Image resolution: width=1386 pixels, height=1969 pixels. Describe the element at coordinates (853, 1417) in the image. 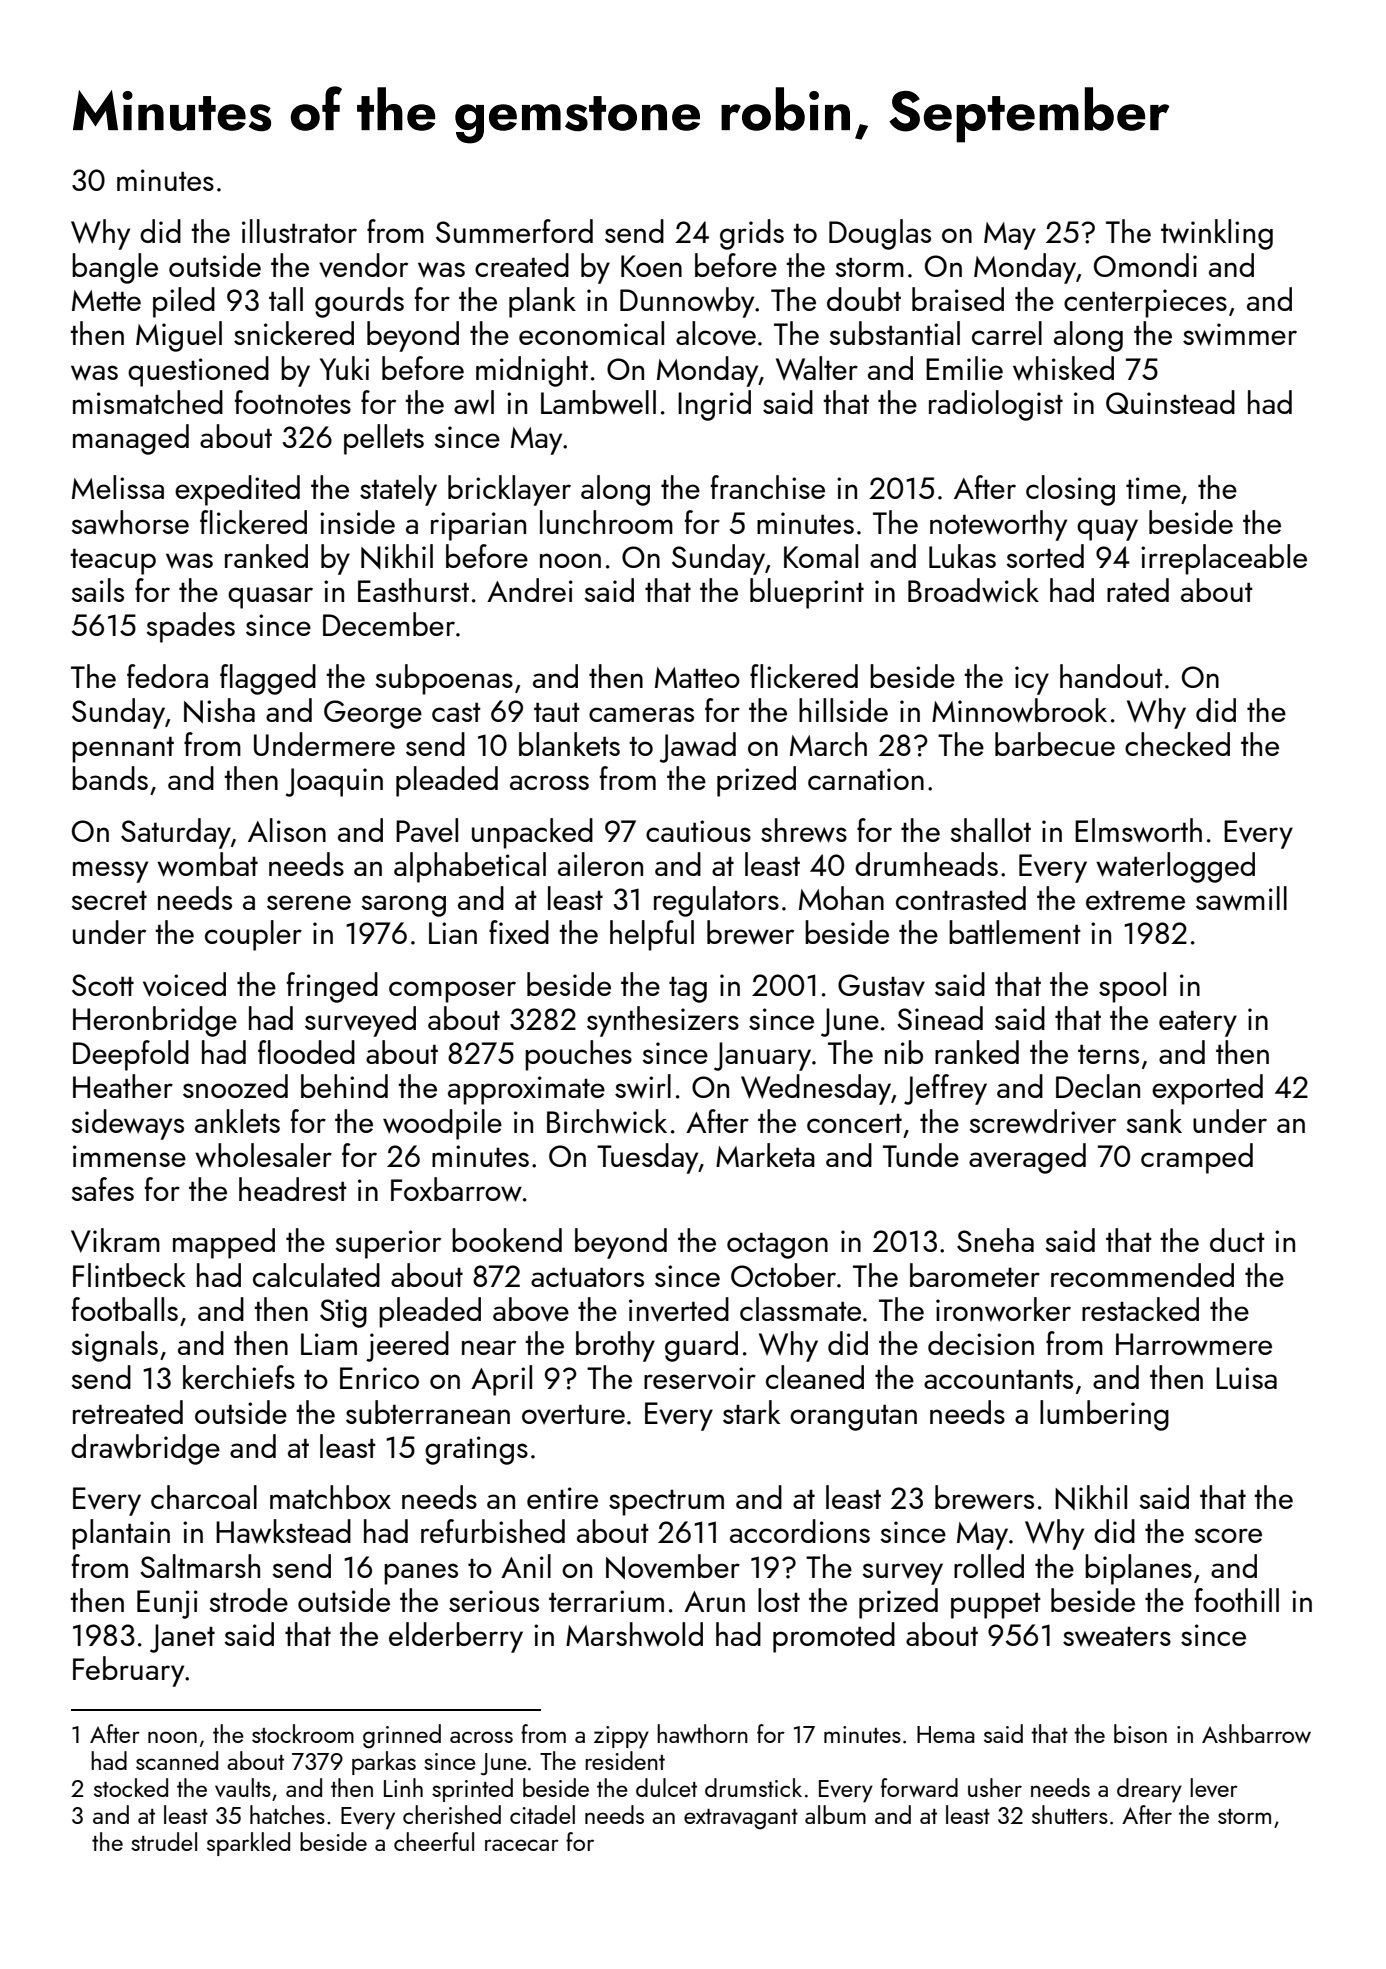

I see `orangutan` at that location.
